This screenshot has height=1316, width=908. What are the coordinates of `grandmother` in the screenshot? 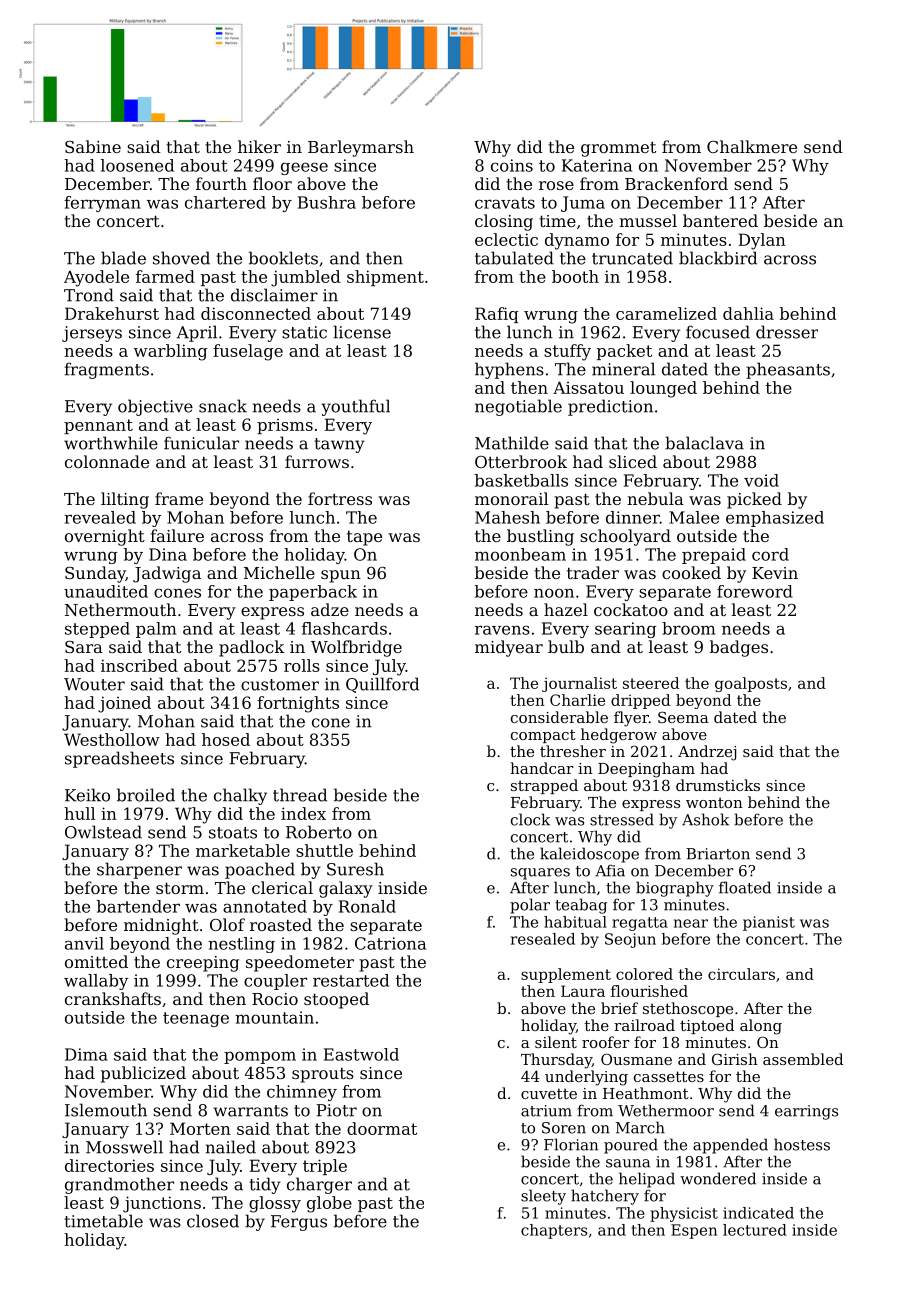 It's located at (119, 1185).
